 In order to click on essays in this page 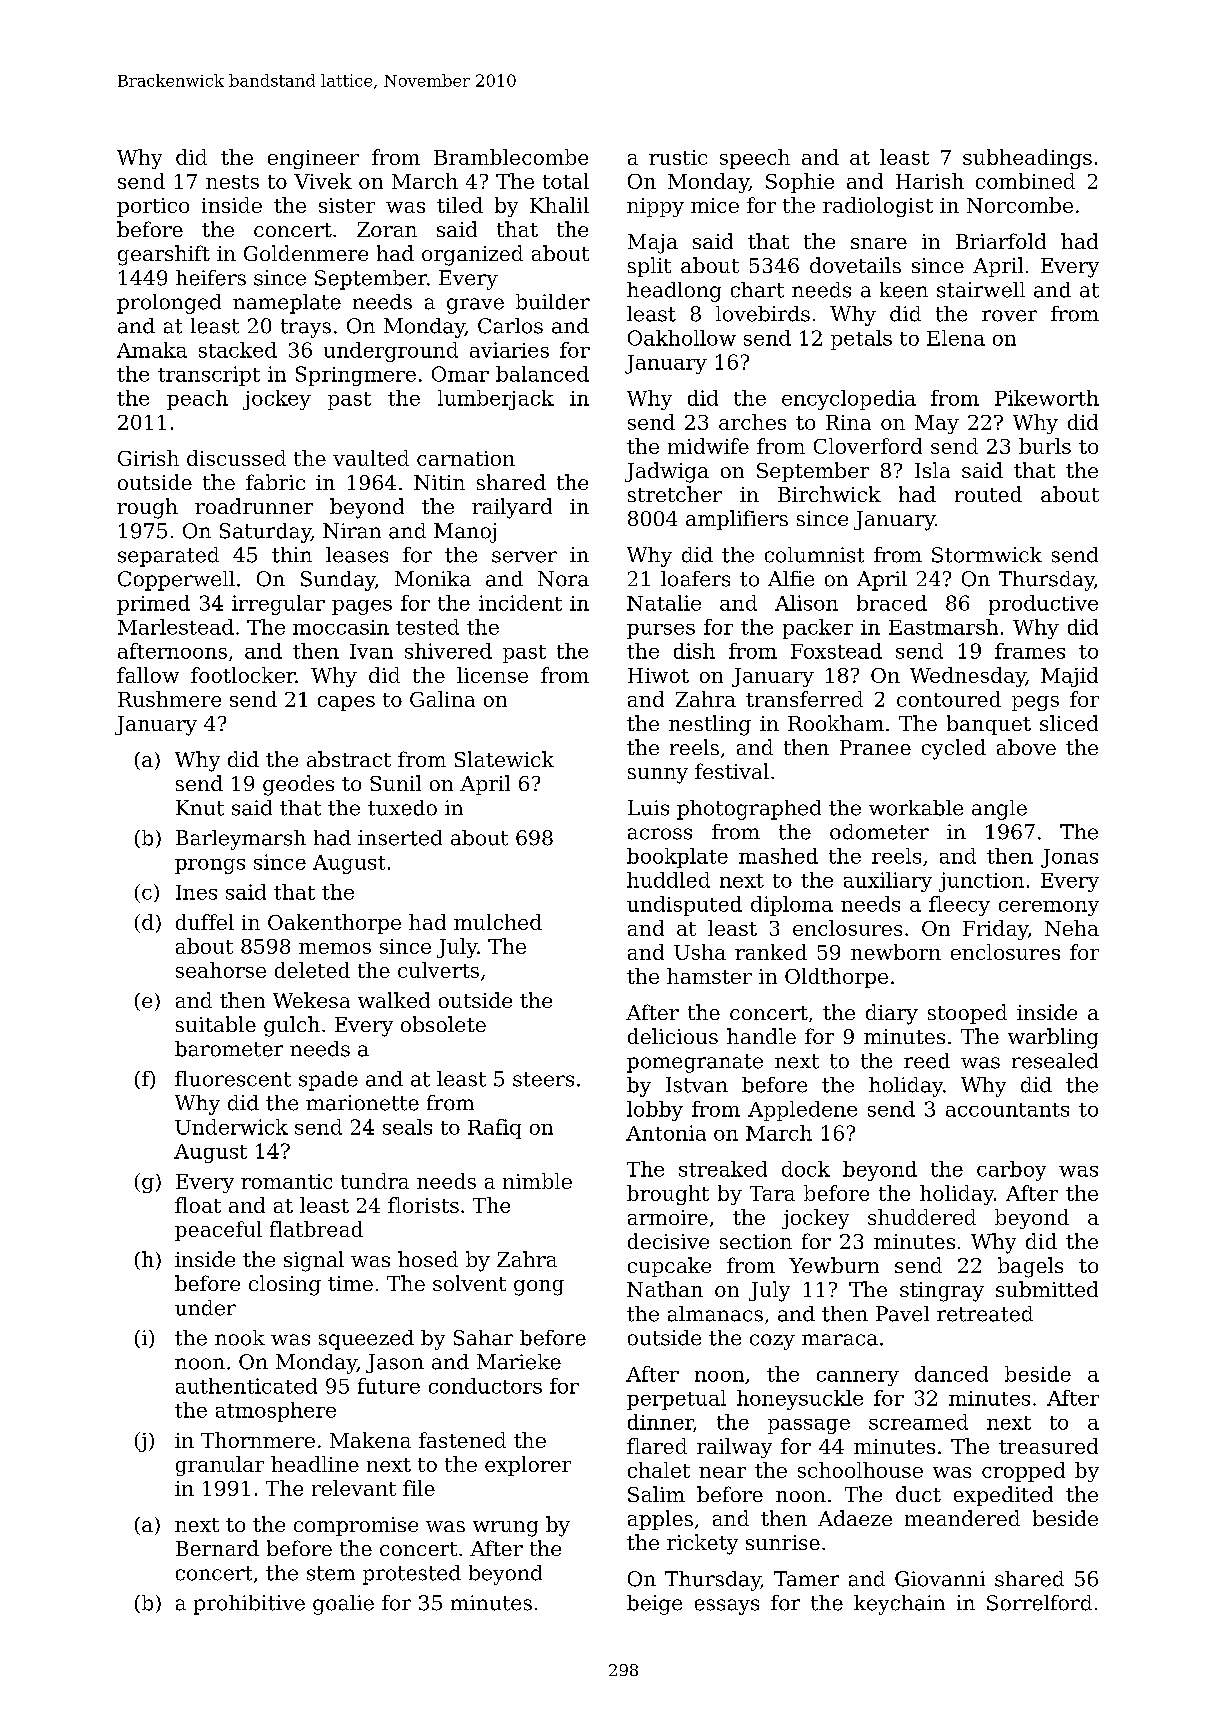, I will do `click(727, 1607)`.
